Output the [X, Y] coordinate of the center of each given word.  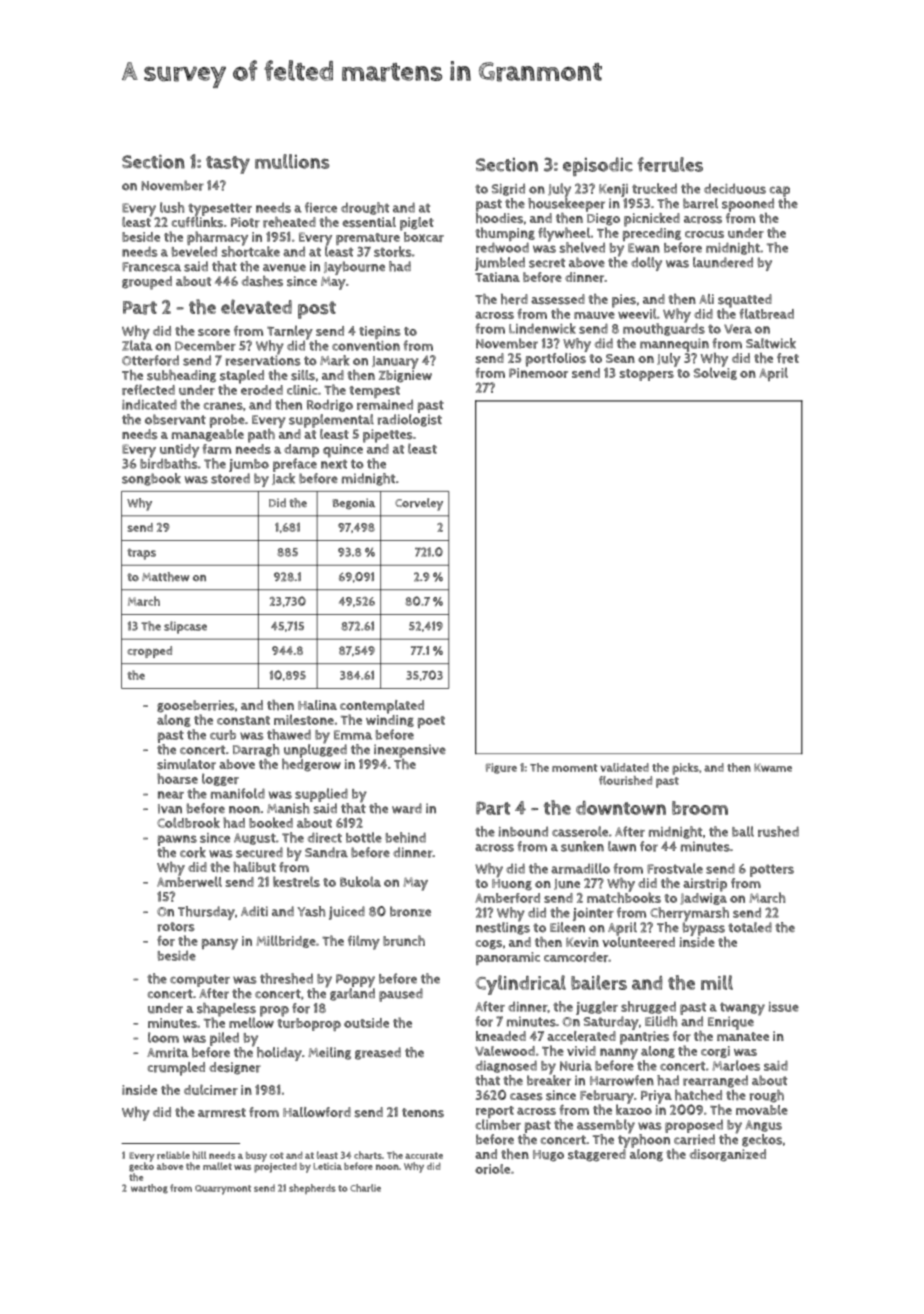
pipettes [388, 436]
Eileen [567, 927]
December [205, 346]
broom [700, 808]
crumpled [176, 1069]
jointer [593, 914]
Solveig [715, 373]
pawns [177, 840]
